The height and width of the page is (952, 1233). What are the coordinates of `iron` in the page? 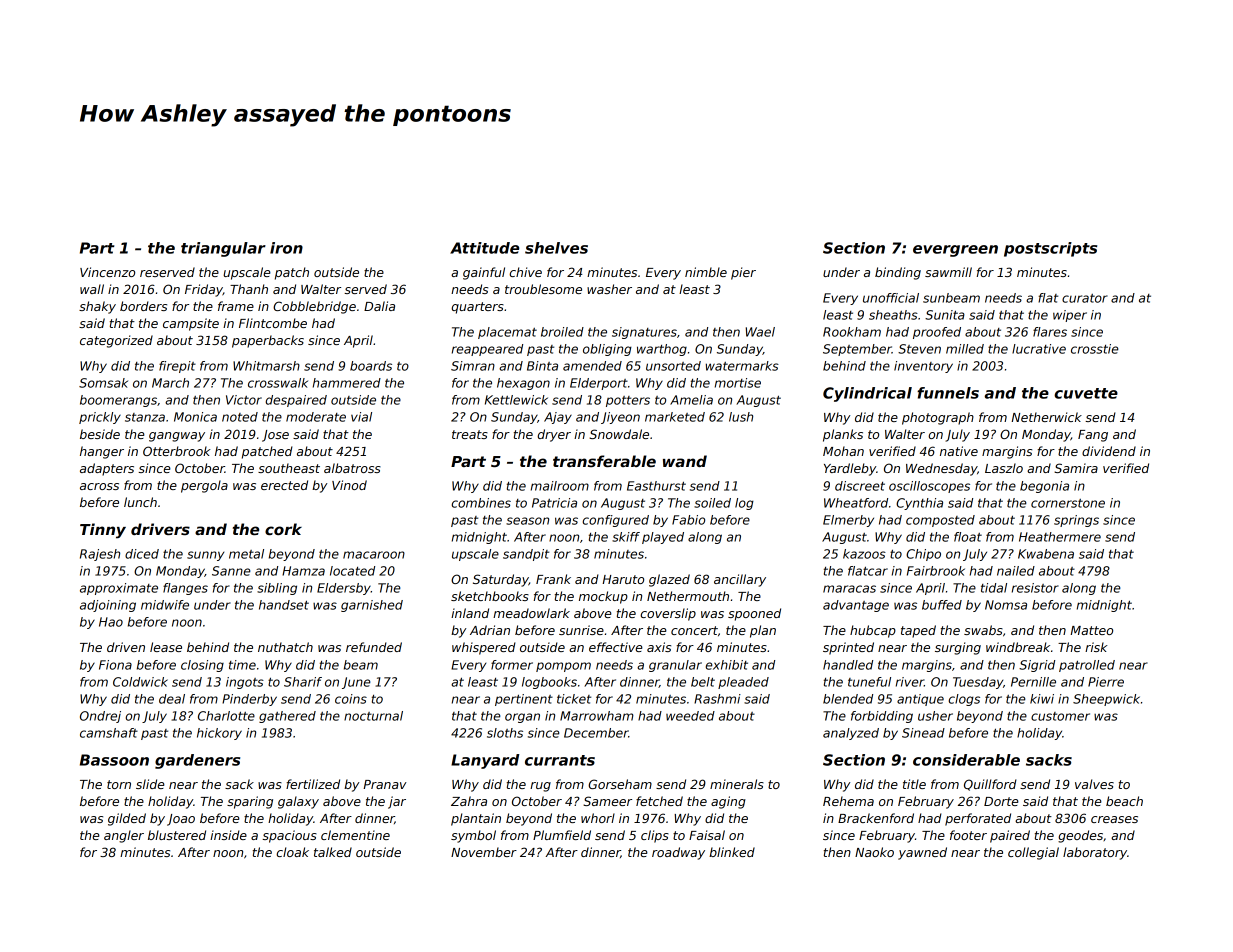 It's located at (286, 248).
